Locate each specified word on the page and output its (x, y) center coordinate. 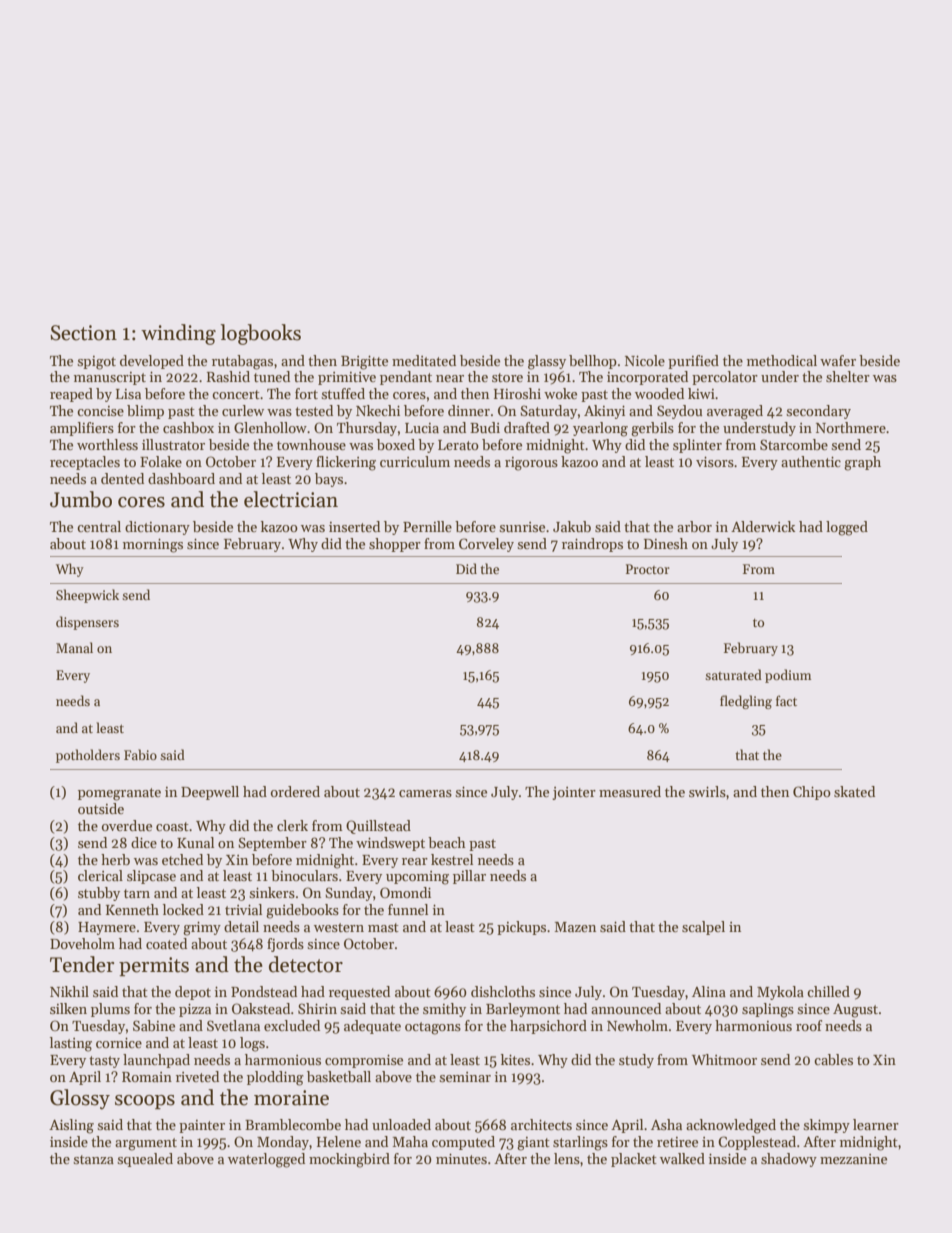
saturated (733, 674)
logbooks (260, 334)
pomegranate (119, 794)
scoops (145, 1102)
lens (567, 1158)
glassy (547, 362)
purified (693, 362)
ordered (295, 791)
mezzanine (853, 1159)
